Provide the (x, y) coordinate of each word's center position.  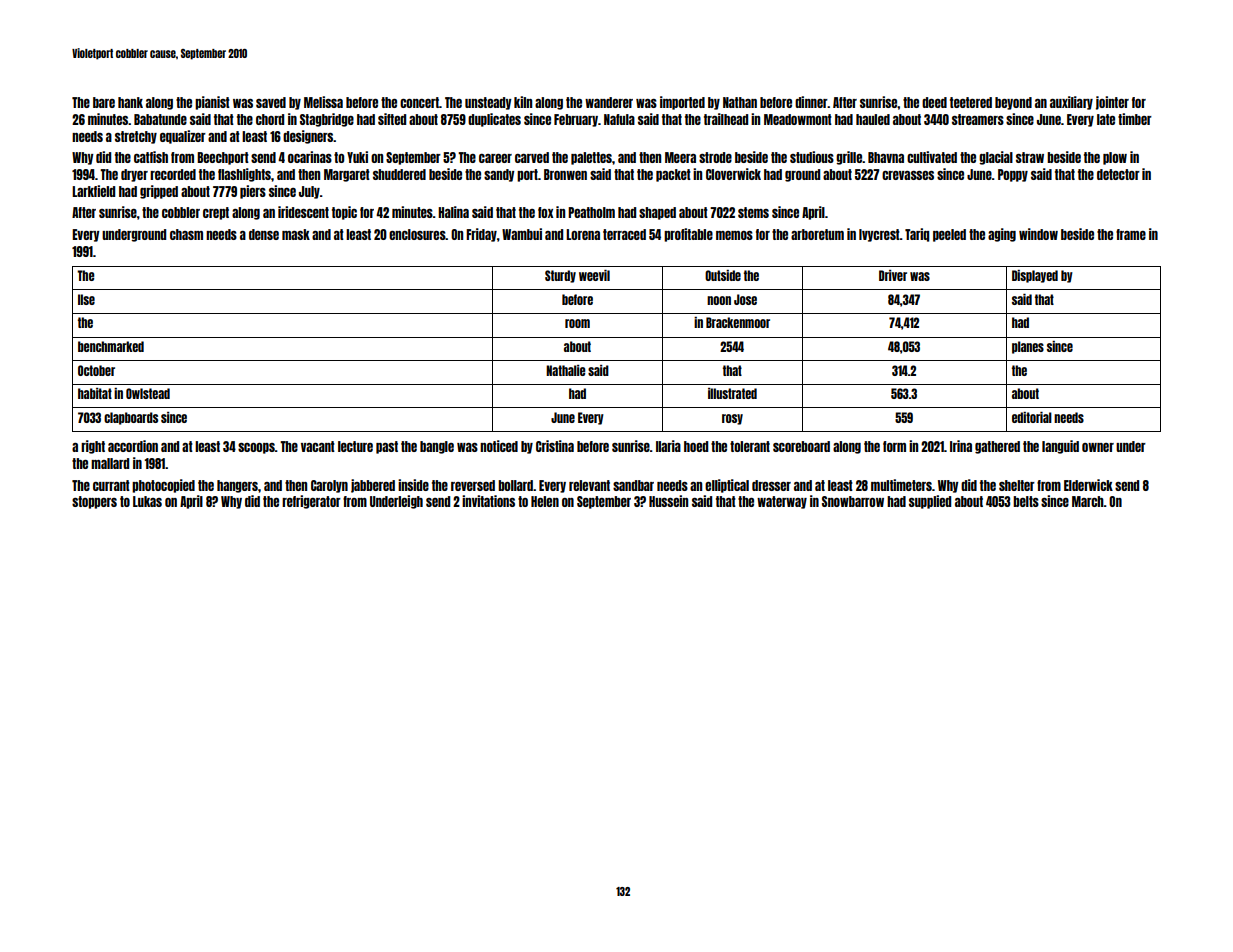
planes (1028, 347)
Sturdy (560, 276)
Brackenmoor (738, 322)
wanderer (609, 102)
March (1088, 501)
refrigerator (311, 502)
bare (104, 102)
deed (934, 102)
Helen (545, 501)
